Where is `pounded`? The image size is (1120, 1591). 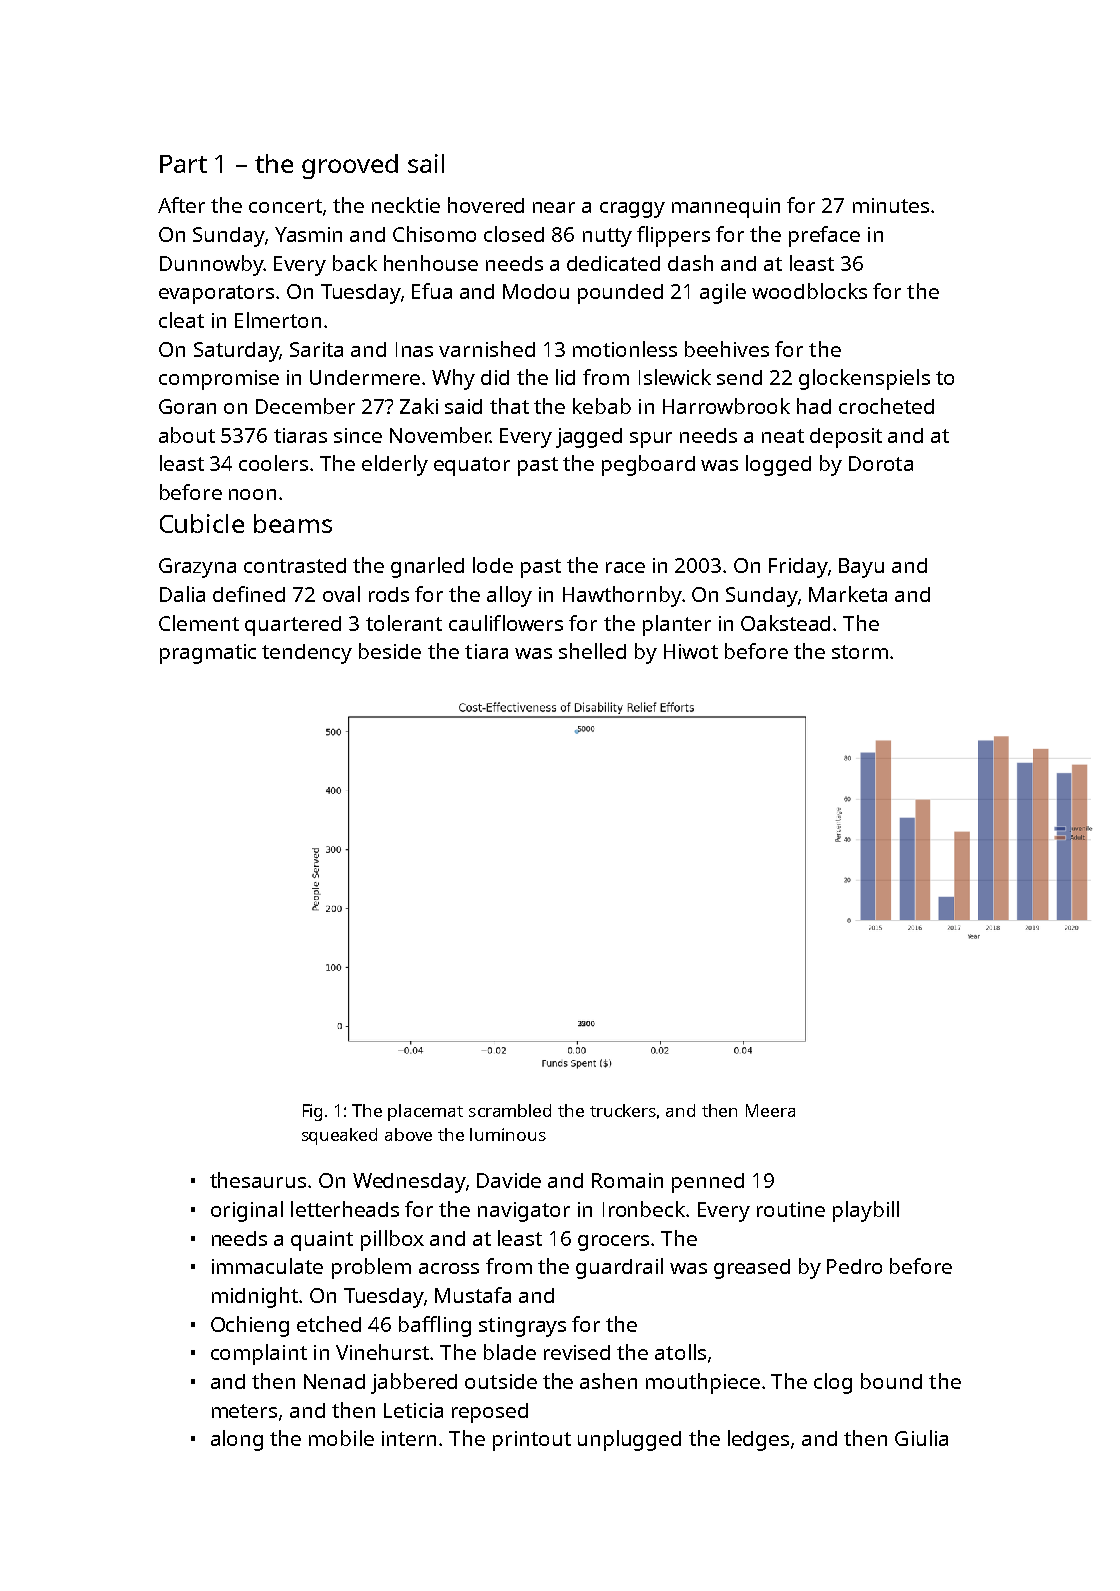 pounded is located at coordinates (620, 294).
